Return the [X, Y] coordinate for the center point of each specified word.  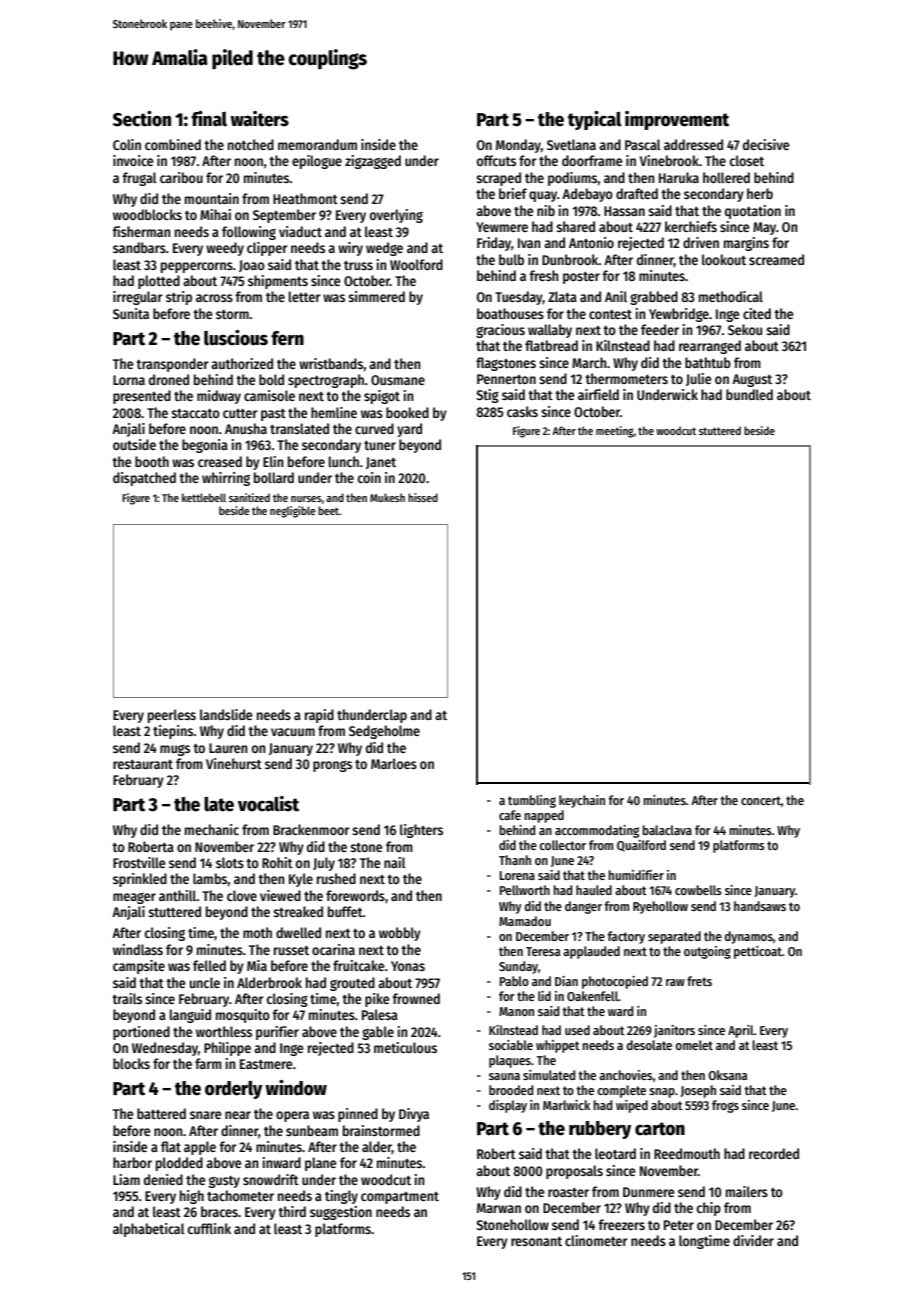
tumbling [532, 801]
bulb [511, 259]
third [292, 1211]
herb [760, 193]
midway [219, 397]
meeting [615, 432]
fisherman [141, 231]
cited [757, 313]
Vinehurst [234, 763]
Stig [488, 396]
